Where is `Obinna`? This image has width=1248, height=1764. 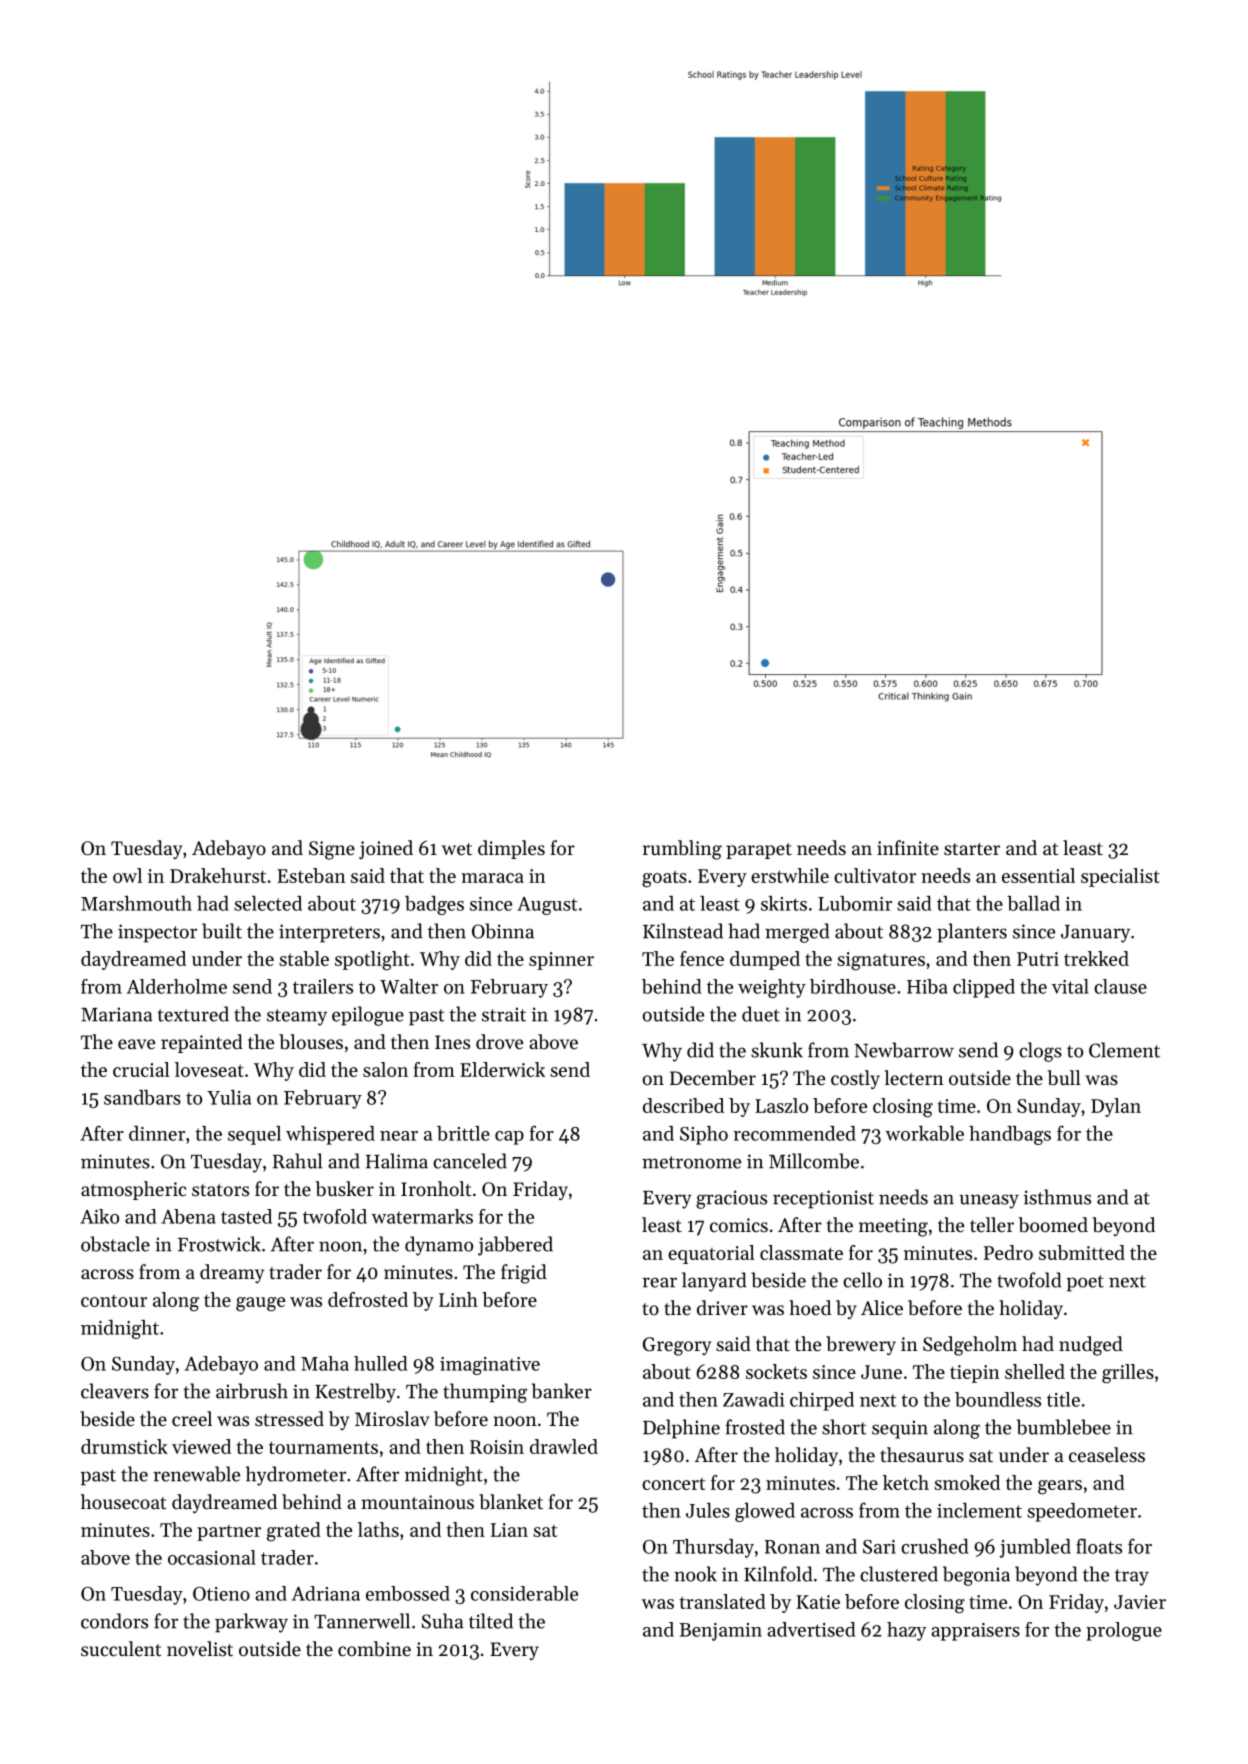
Obinna is located at coordinates (503, 931).
